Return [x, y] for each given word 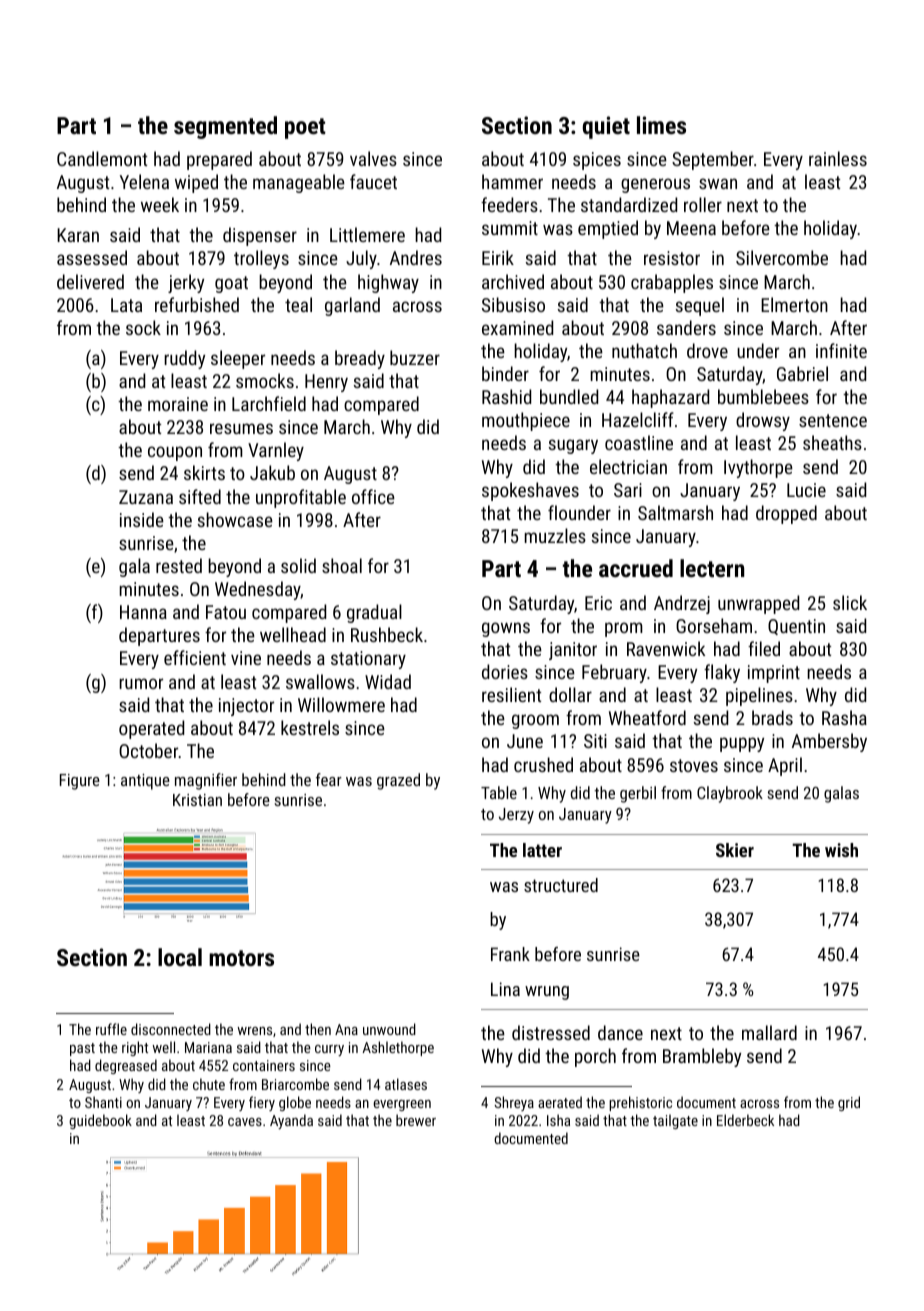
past [82, 1049]
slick [850, 602]
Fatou [226, 612]
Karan [78, 235]
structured [561, 885]
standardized [629, 204]
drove [707, 350]
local [180, 957]
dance [620, 1032]
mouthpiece [526, 421]
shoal [342, 565]
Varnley [276, 451]
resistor [672, 258]
